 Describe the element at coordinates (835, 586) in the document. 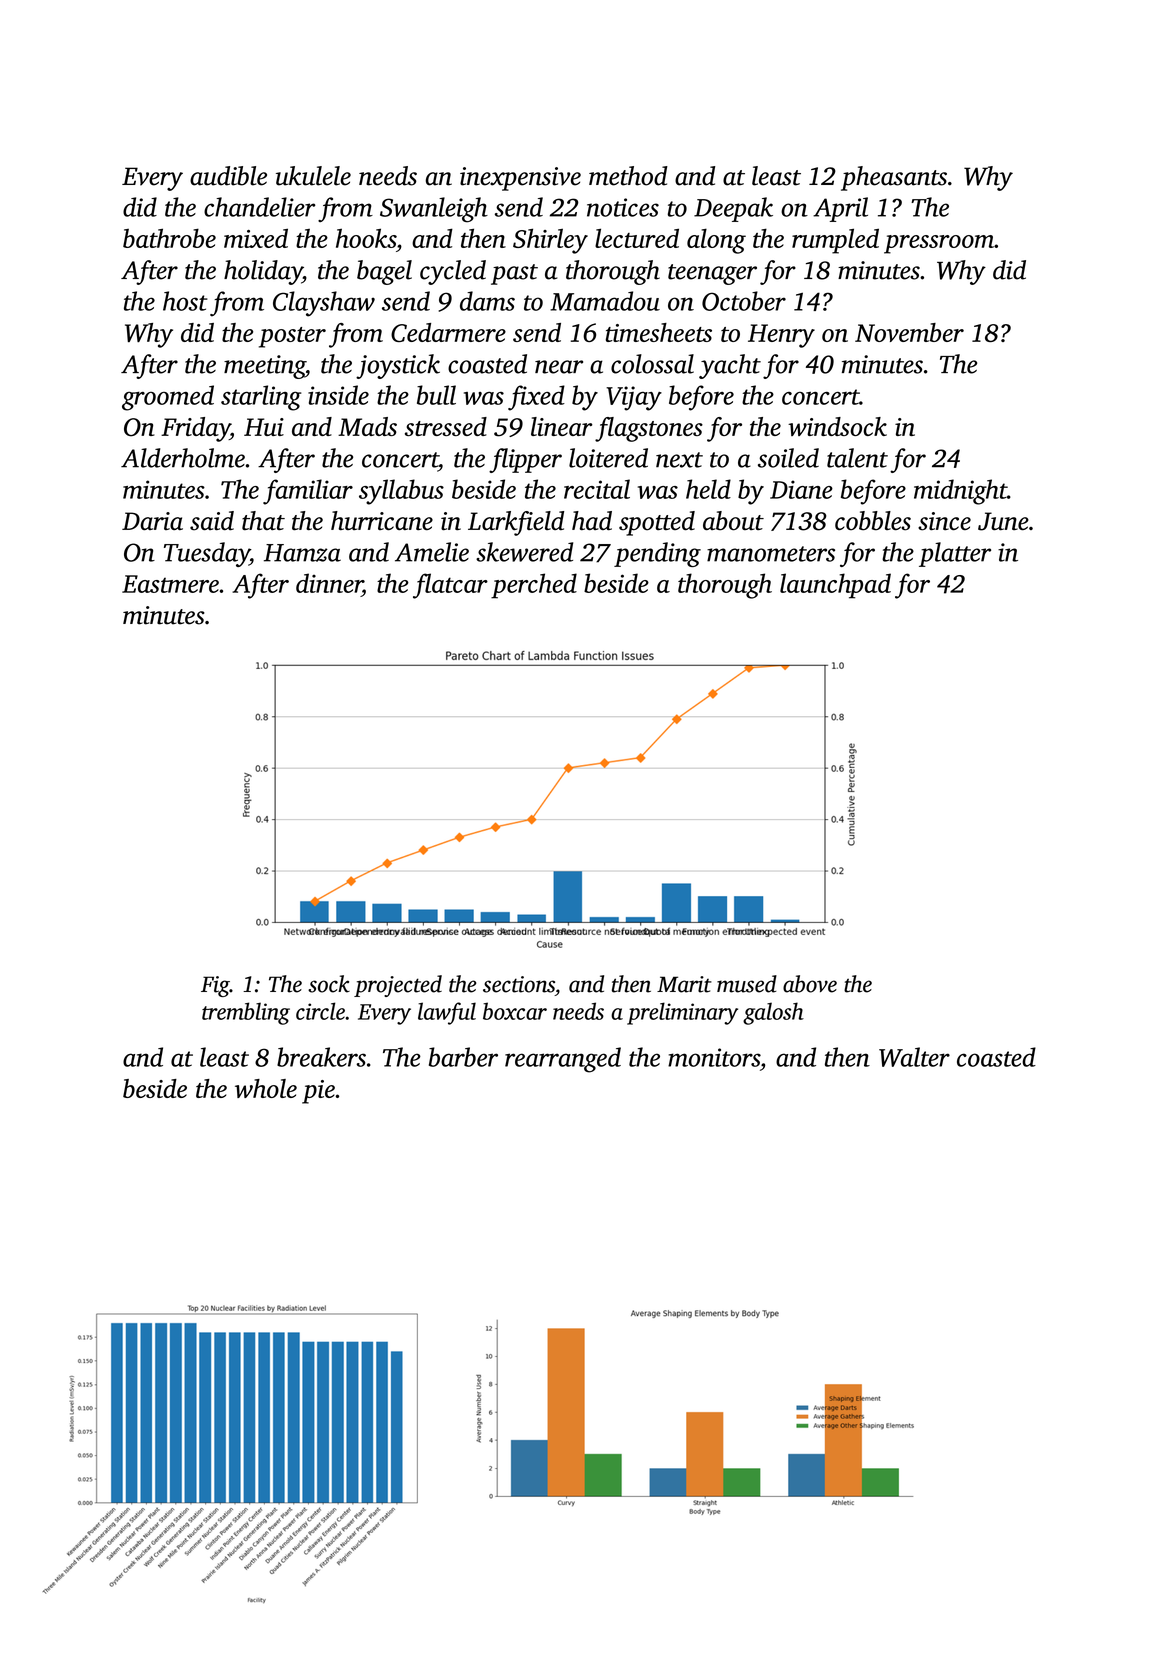

I see `launchpad` at that location.
